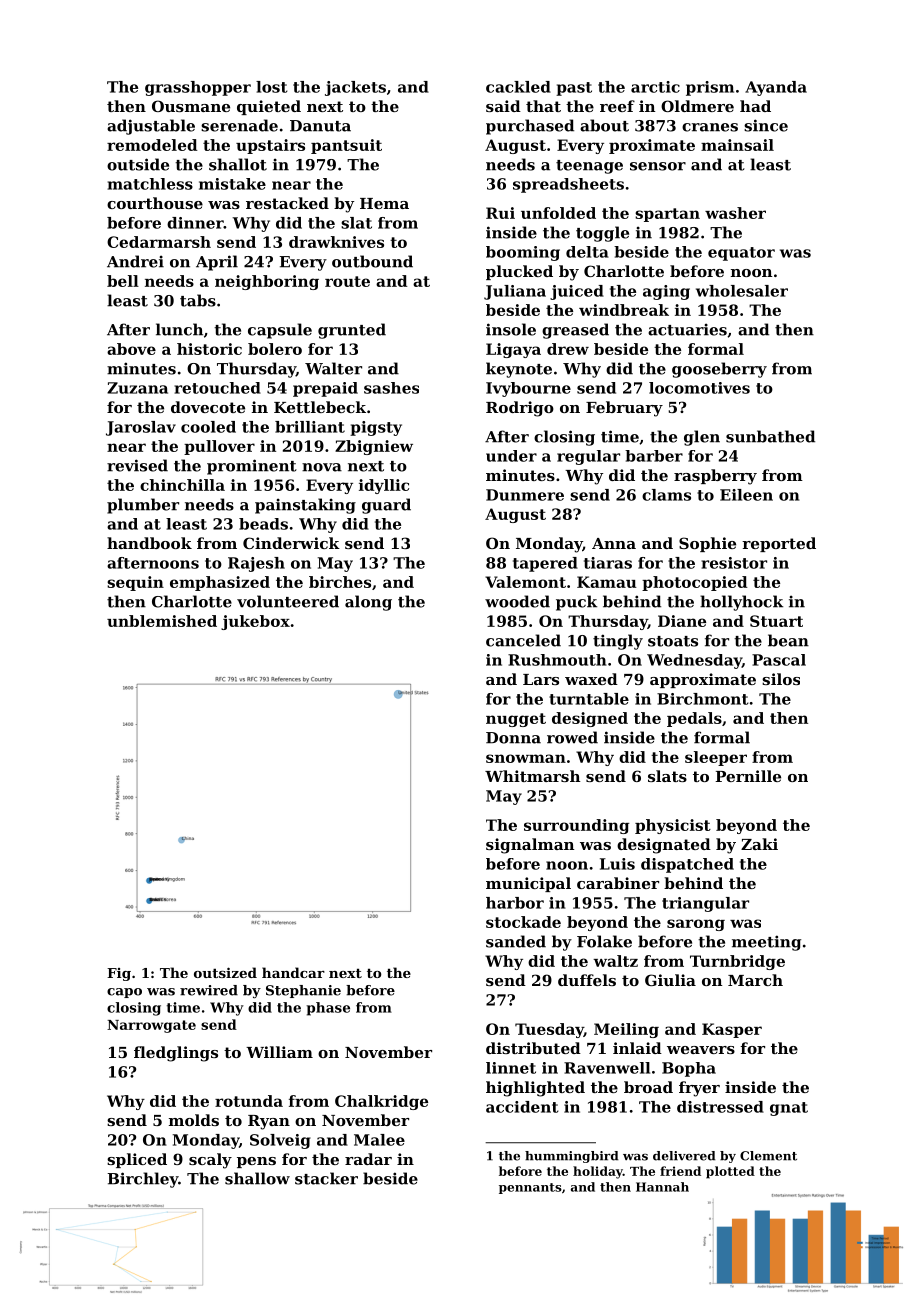 The image size is (924, 1314). I want to click on jukebox, so click(255, 622).
